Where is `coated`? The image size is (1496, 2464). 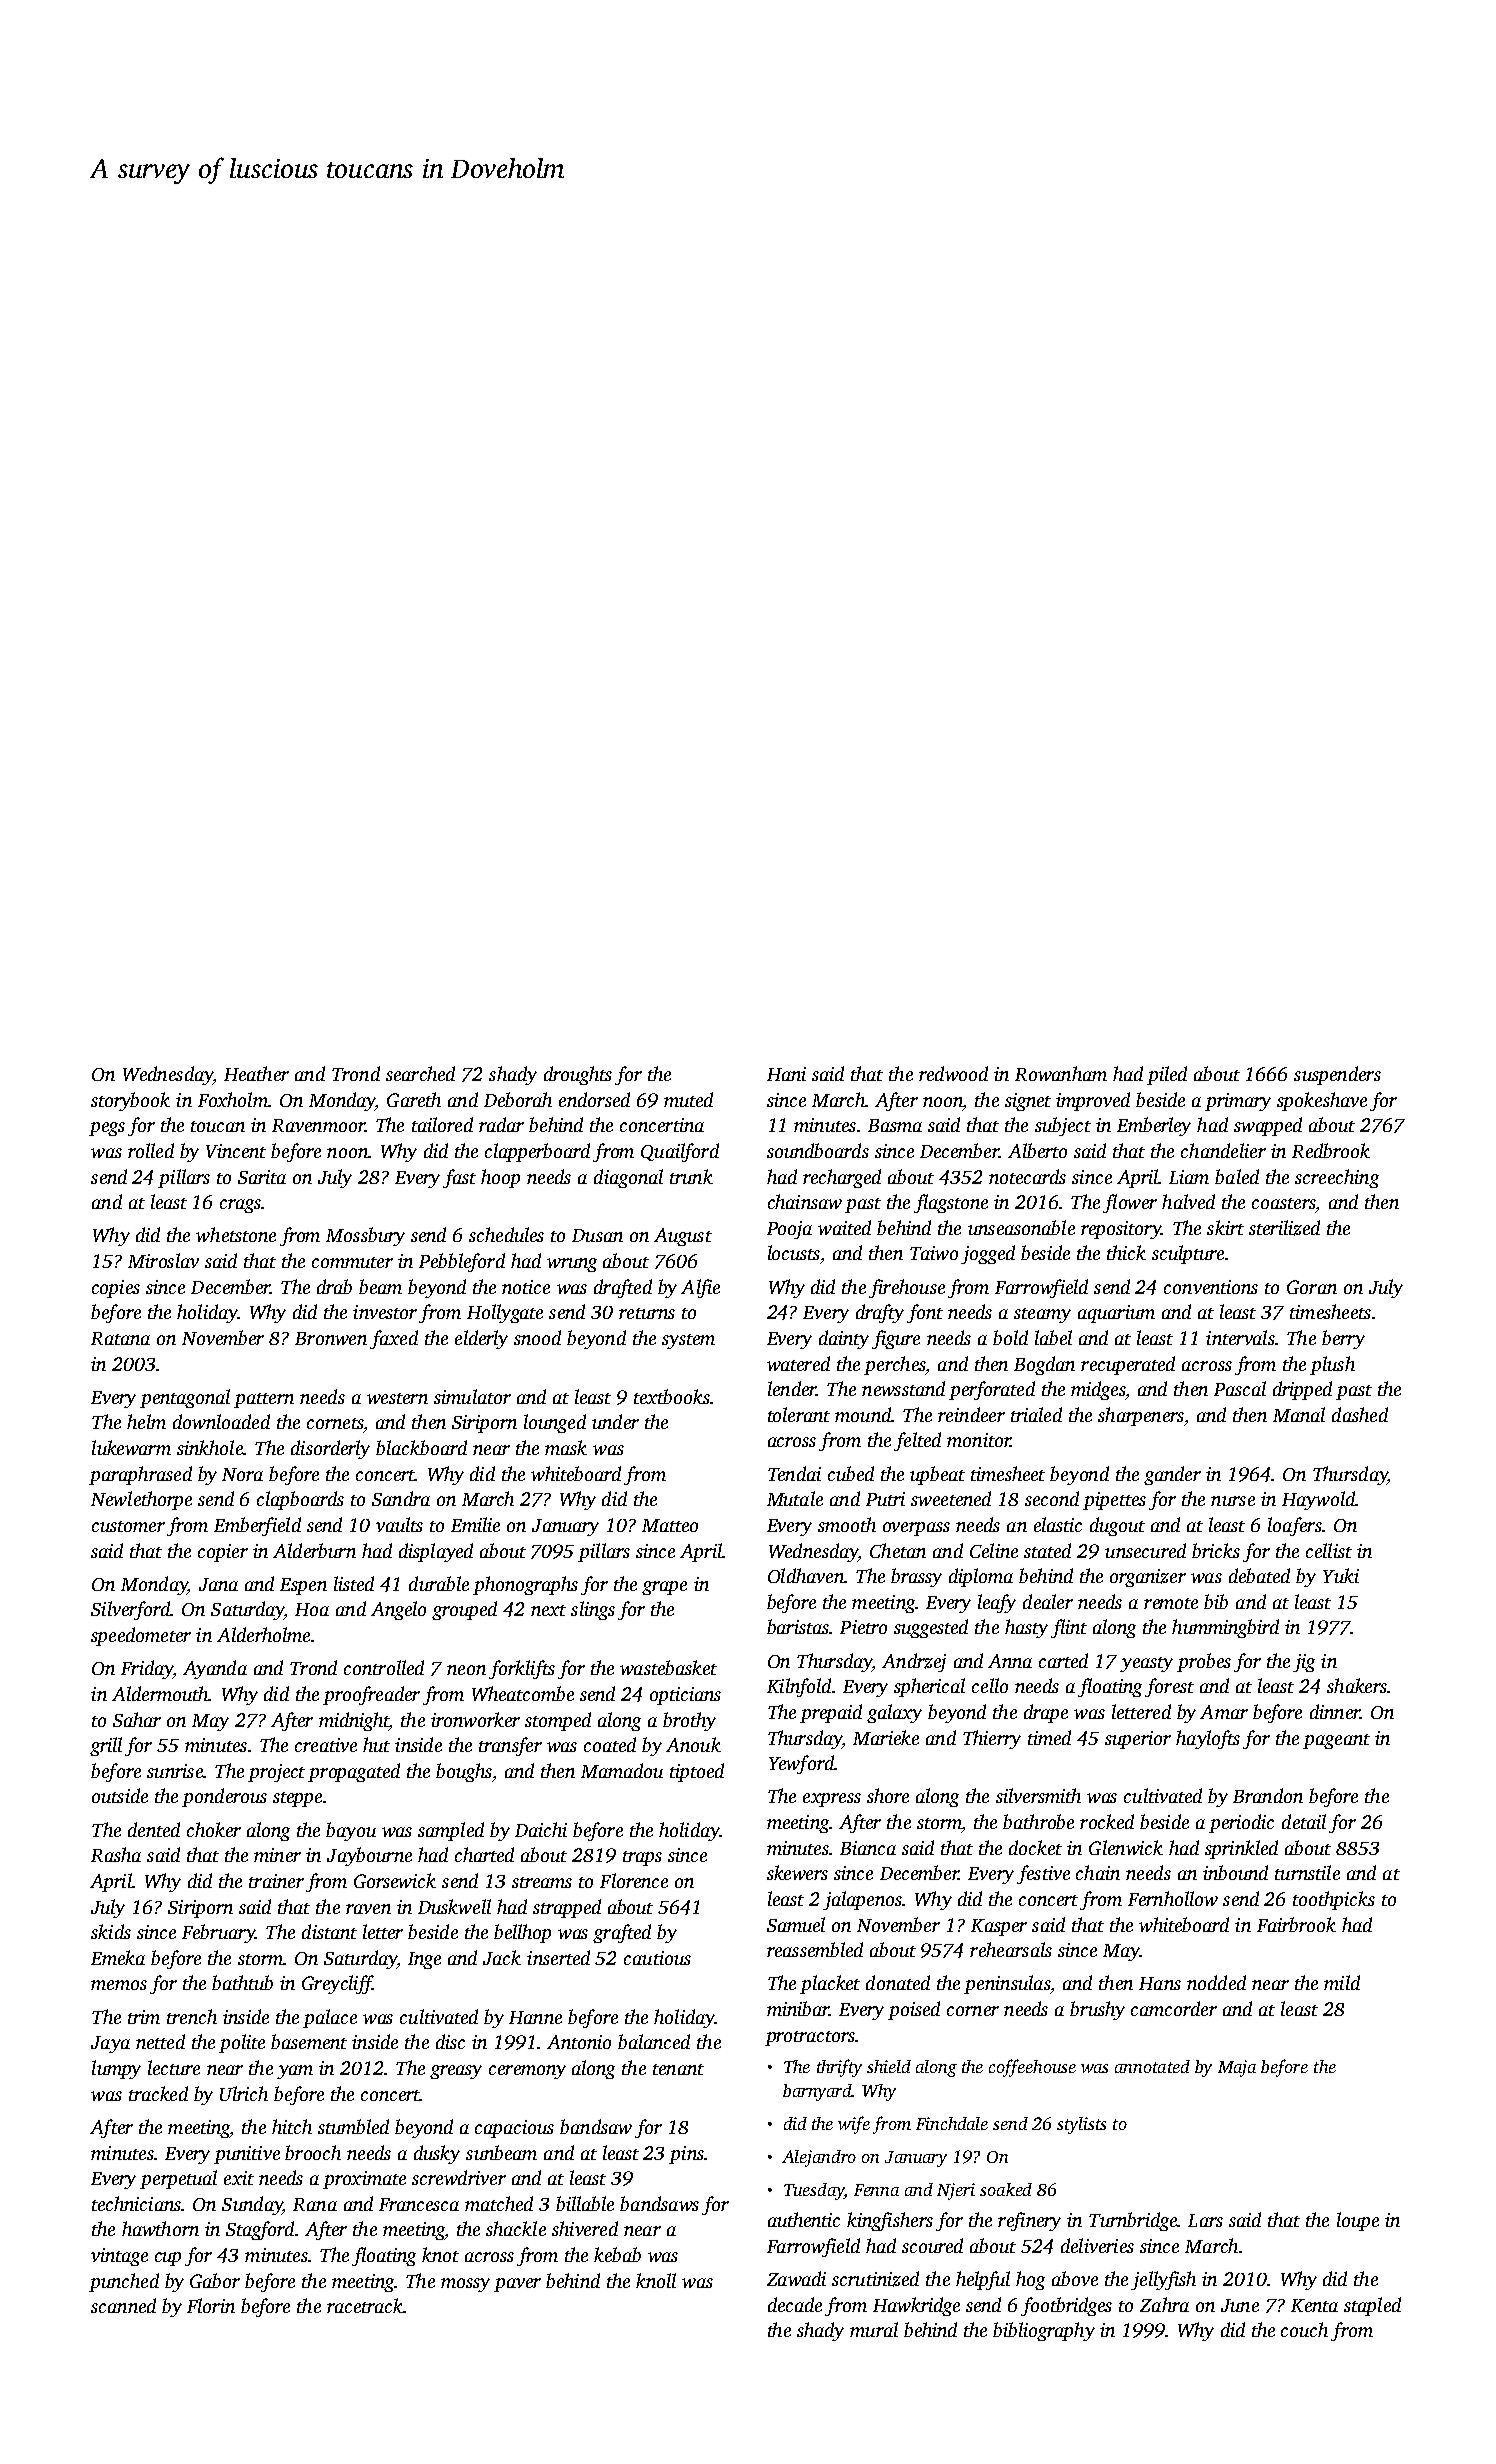
coated is located at coordinates (610, 1744).
